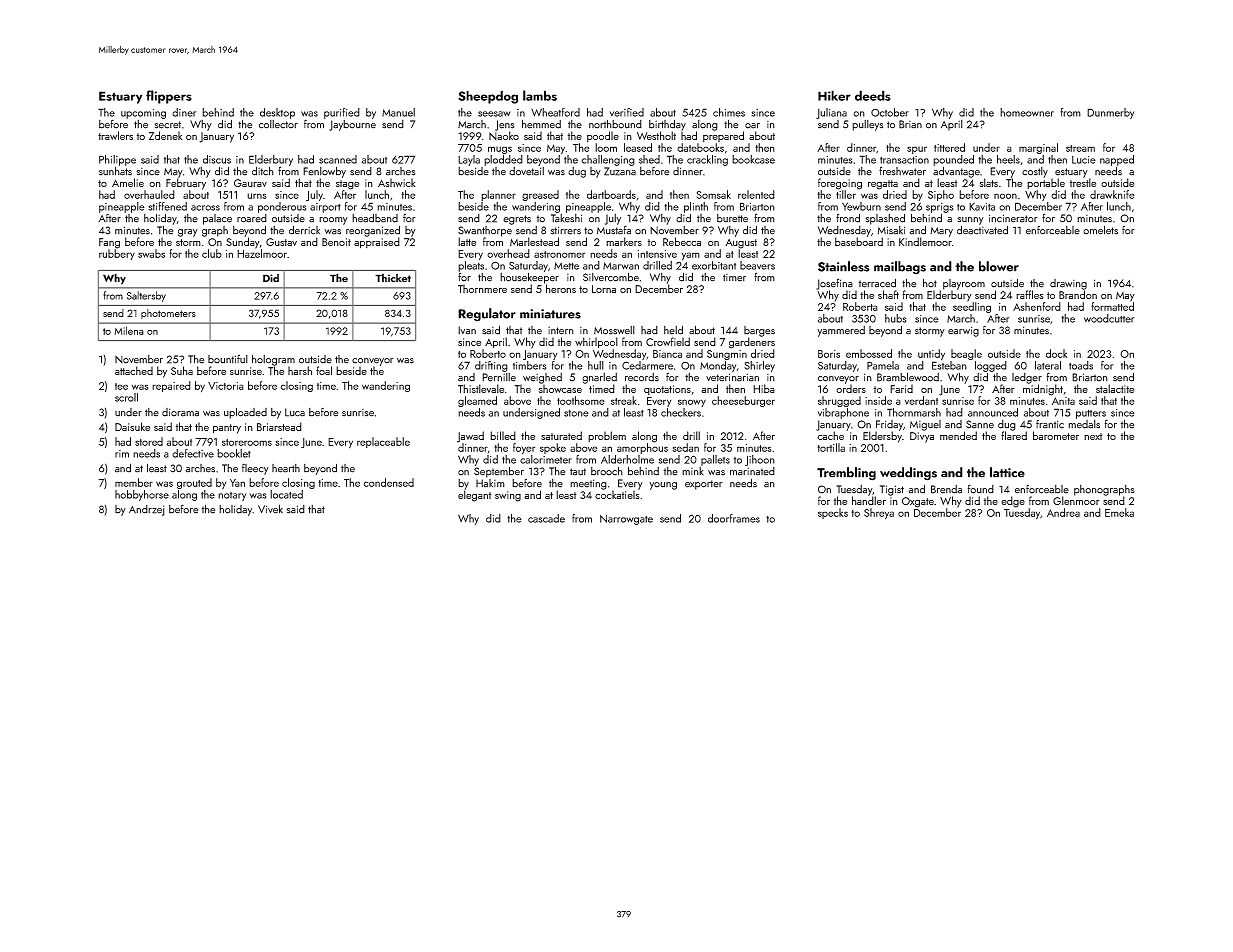 The image size is (1233, 952). Describe the element at coordinates (396, 182) in the page. I see `Ashwick` at that location.
